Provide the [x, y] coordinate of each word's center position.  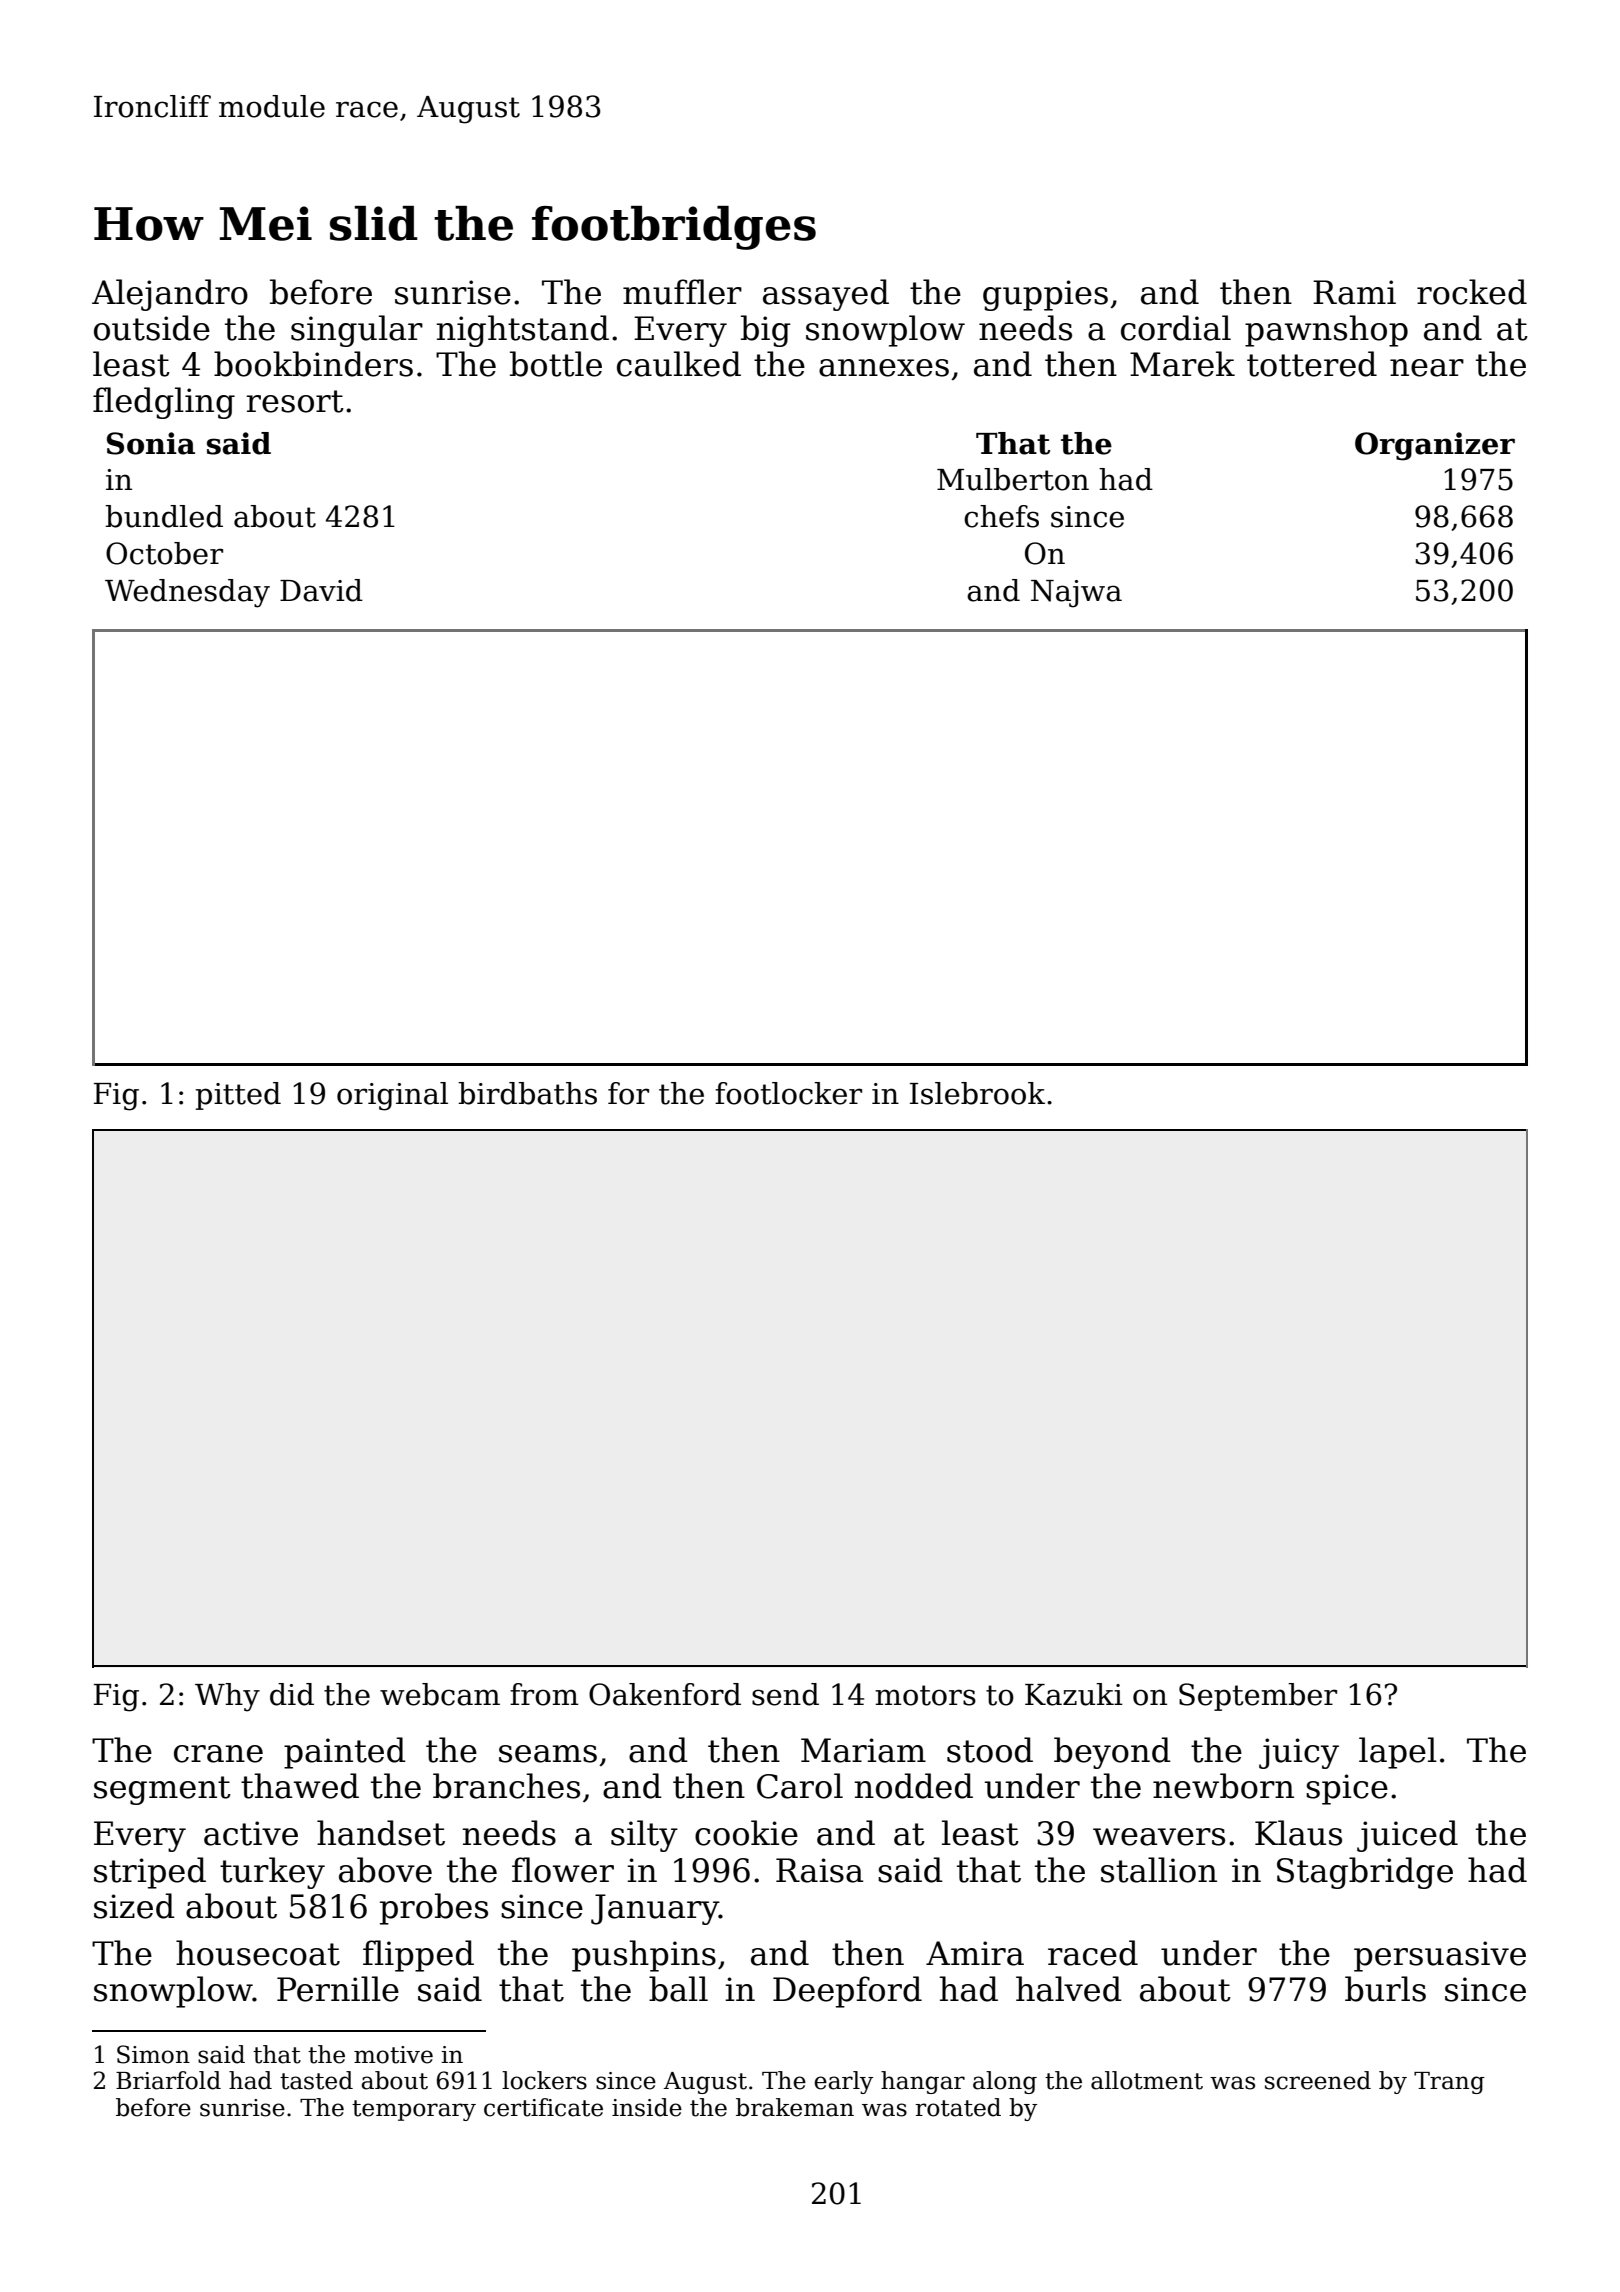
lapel [1398, 1753]
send [785, 1694]
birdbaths [527, 1093]
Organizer [1435, 446]
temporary [414, 2110]
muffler [682, 292]
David [321, 590]
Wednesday [187, 593]
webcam [440, 1694]
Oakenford [665, 1694]
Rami [1354, 292]
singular [357, 331]
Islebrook [977, 1093]
